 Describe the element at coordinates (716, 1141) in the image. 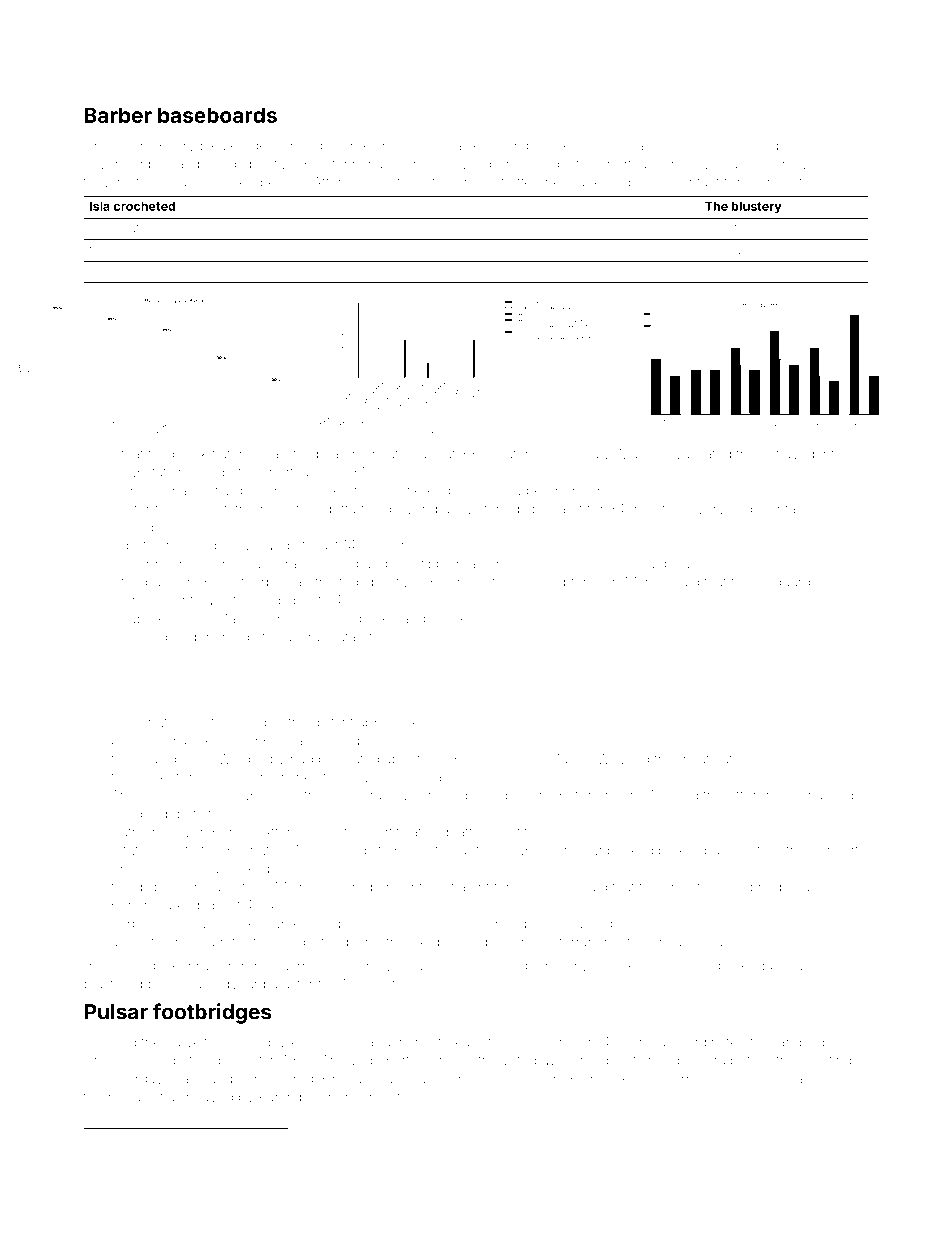

I see `drones` at that location.
